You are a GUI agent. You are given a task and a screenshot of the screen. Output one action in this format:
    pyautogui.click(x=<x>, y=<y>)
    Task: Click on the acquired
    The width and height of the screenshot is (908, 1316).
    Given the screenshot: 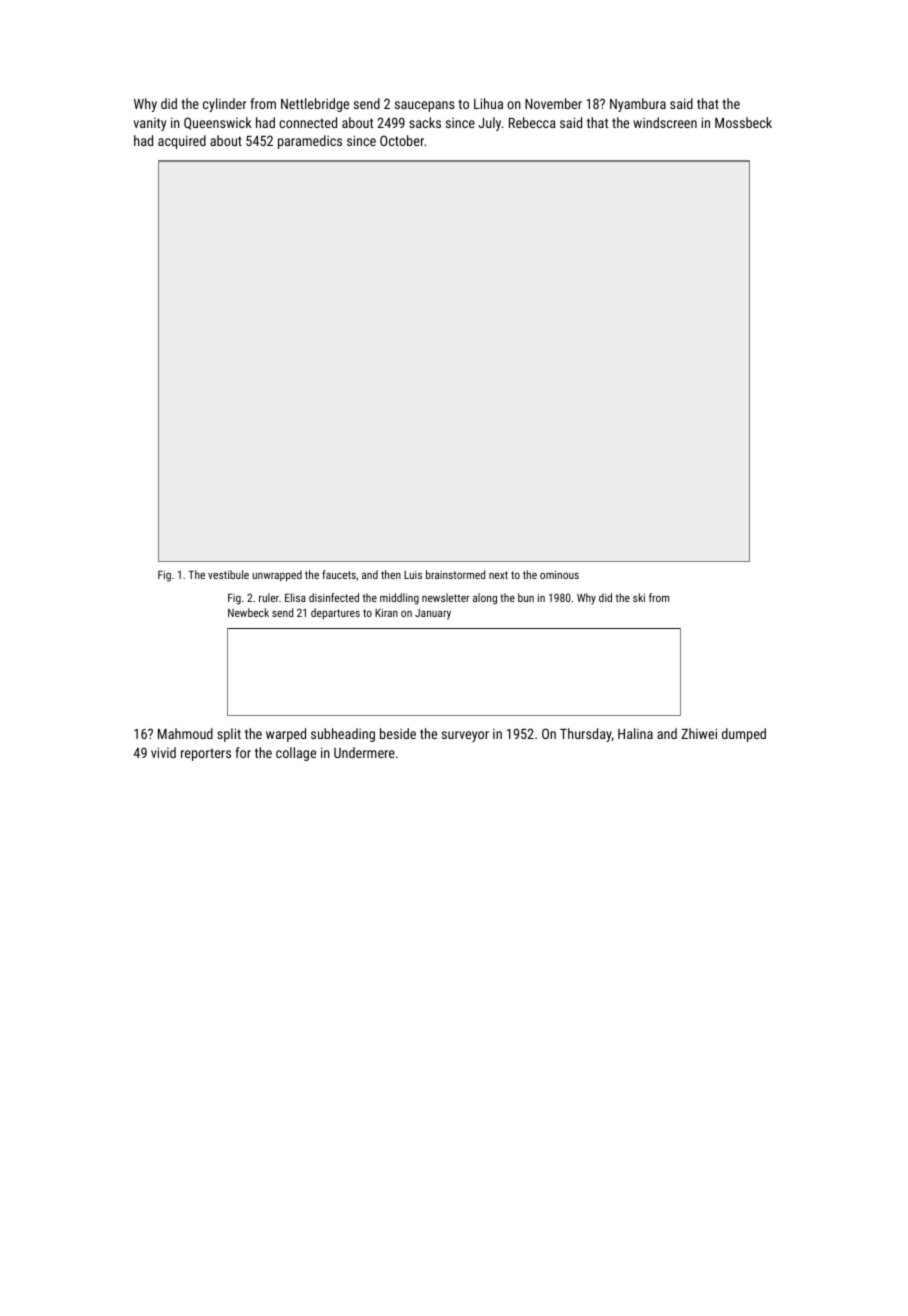 What is the action you would take?
    pyautogui.click(x=182, y=142)
